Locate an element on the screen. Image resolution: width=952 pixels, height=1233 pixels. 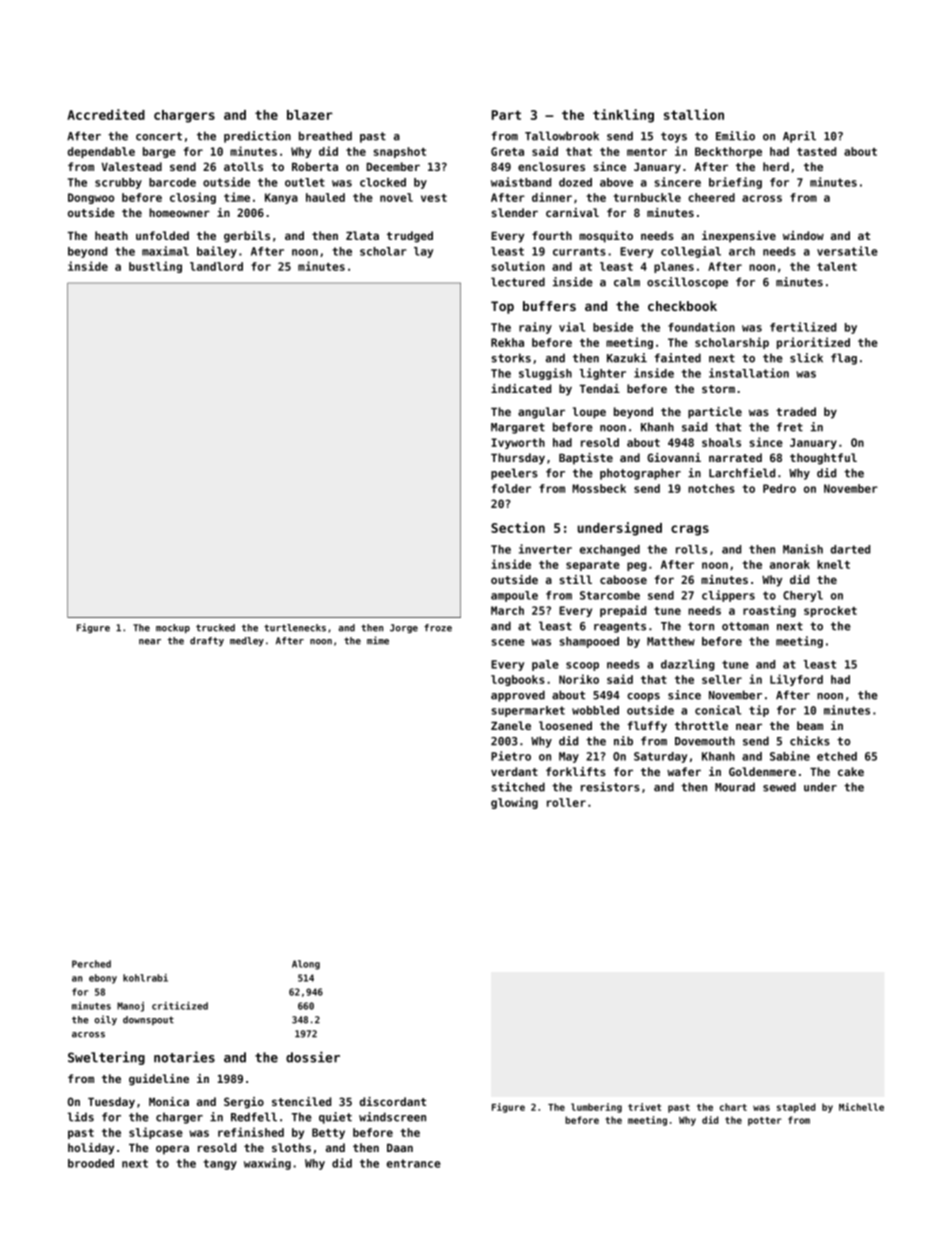
blazer is located at coordinates (310, 115).
